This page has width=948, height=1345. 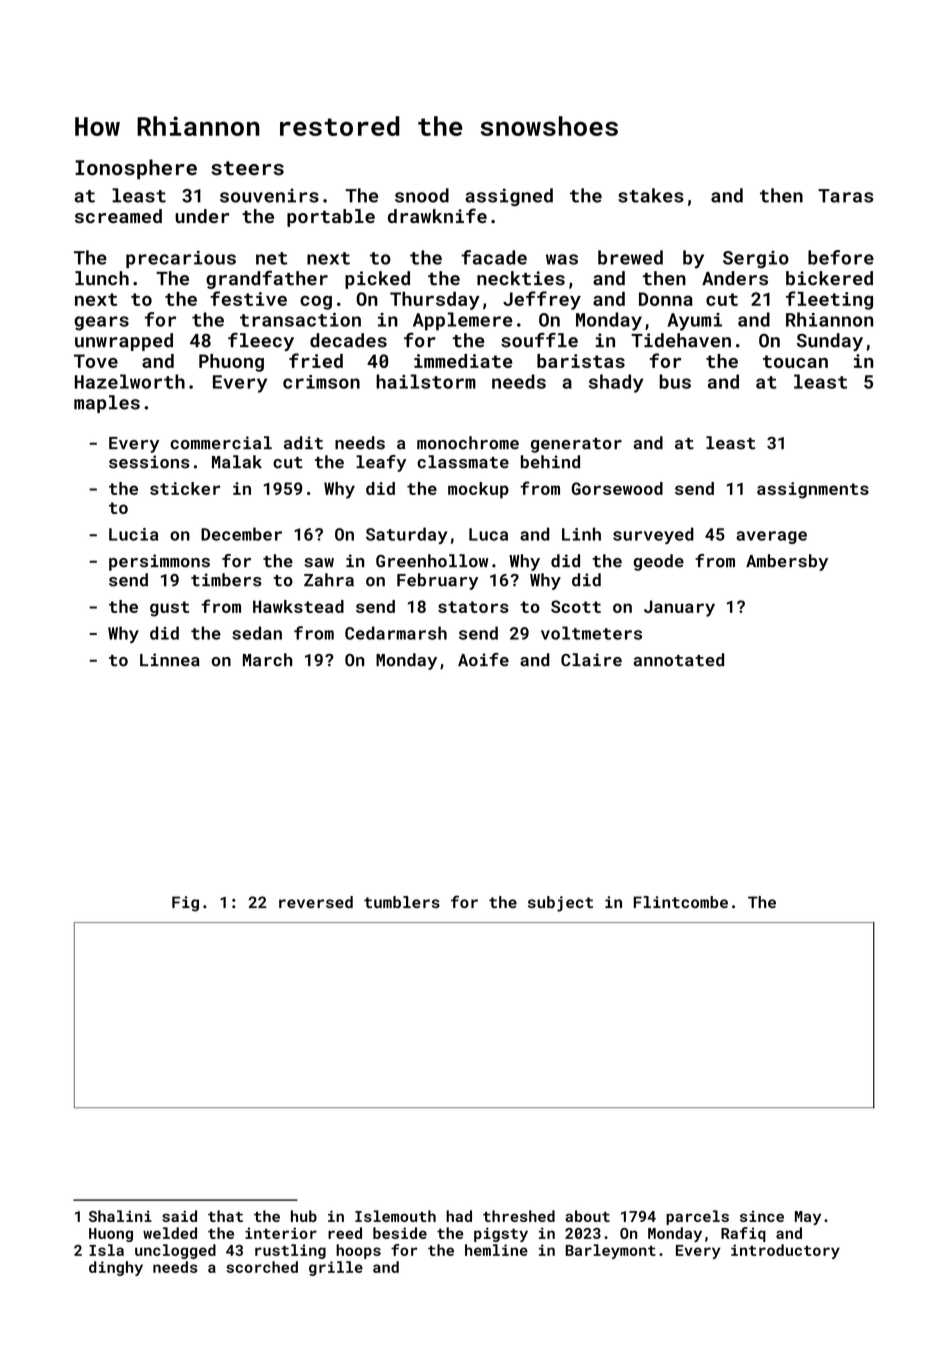 I want to click on tumblers, so click(x=402, y=902).
